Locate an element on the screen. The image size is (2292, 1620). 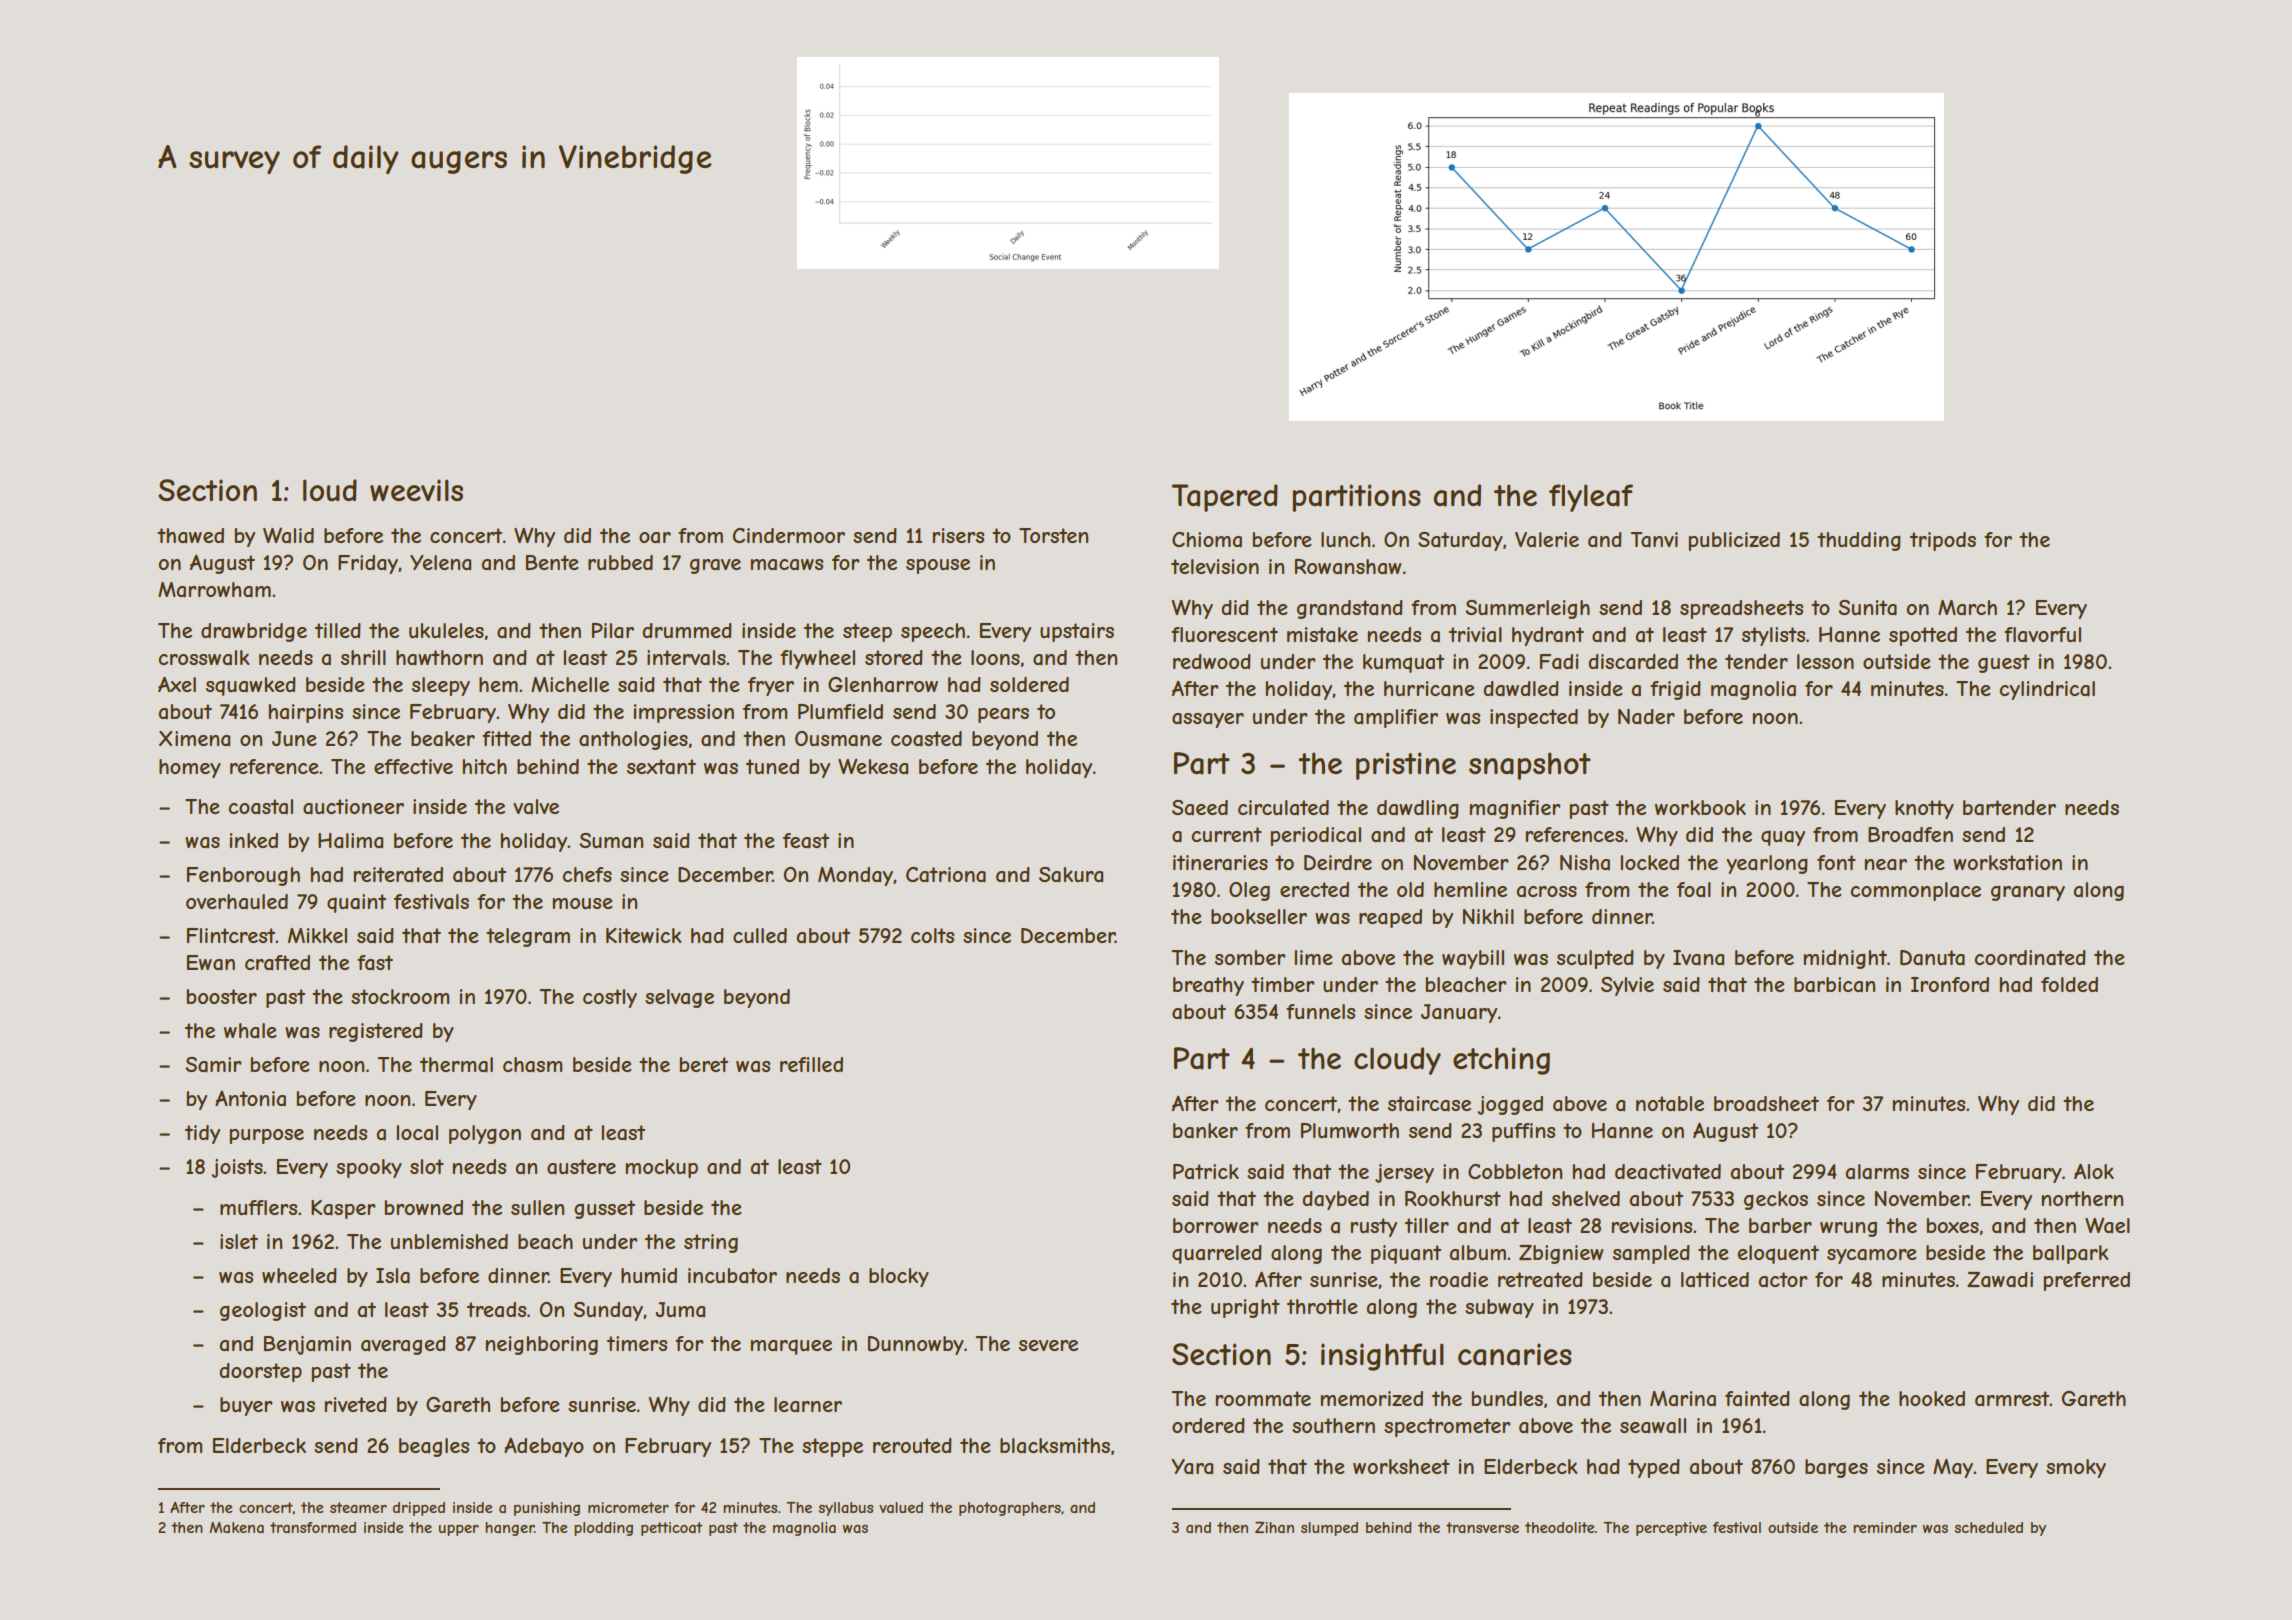
auctioneer is located at coordinates (353, 807).
